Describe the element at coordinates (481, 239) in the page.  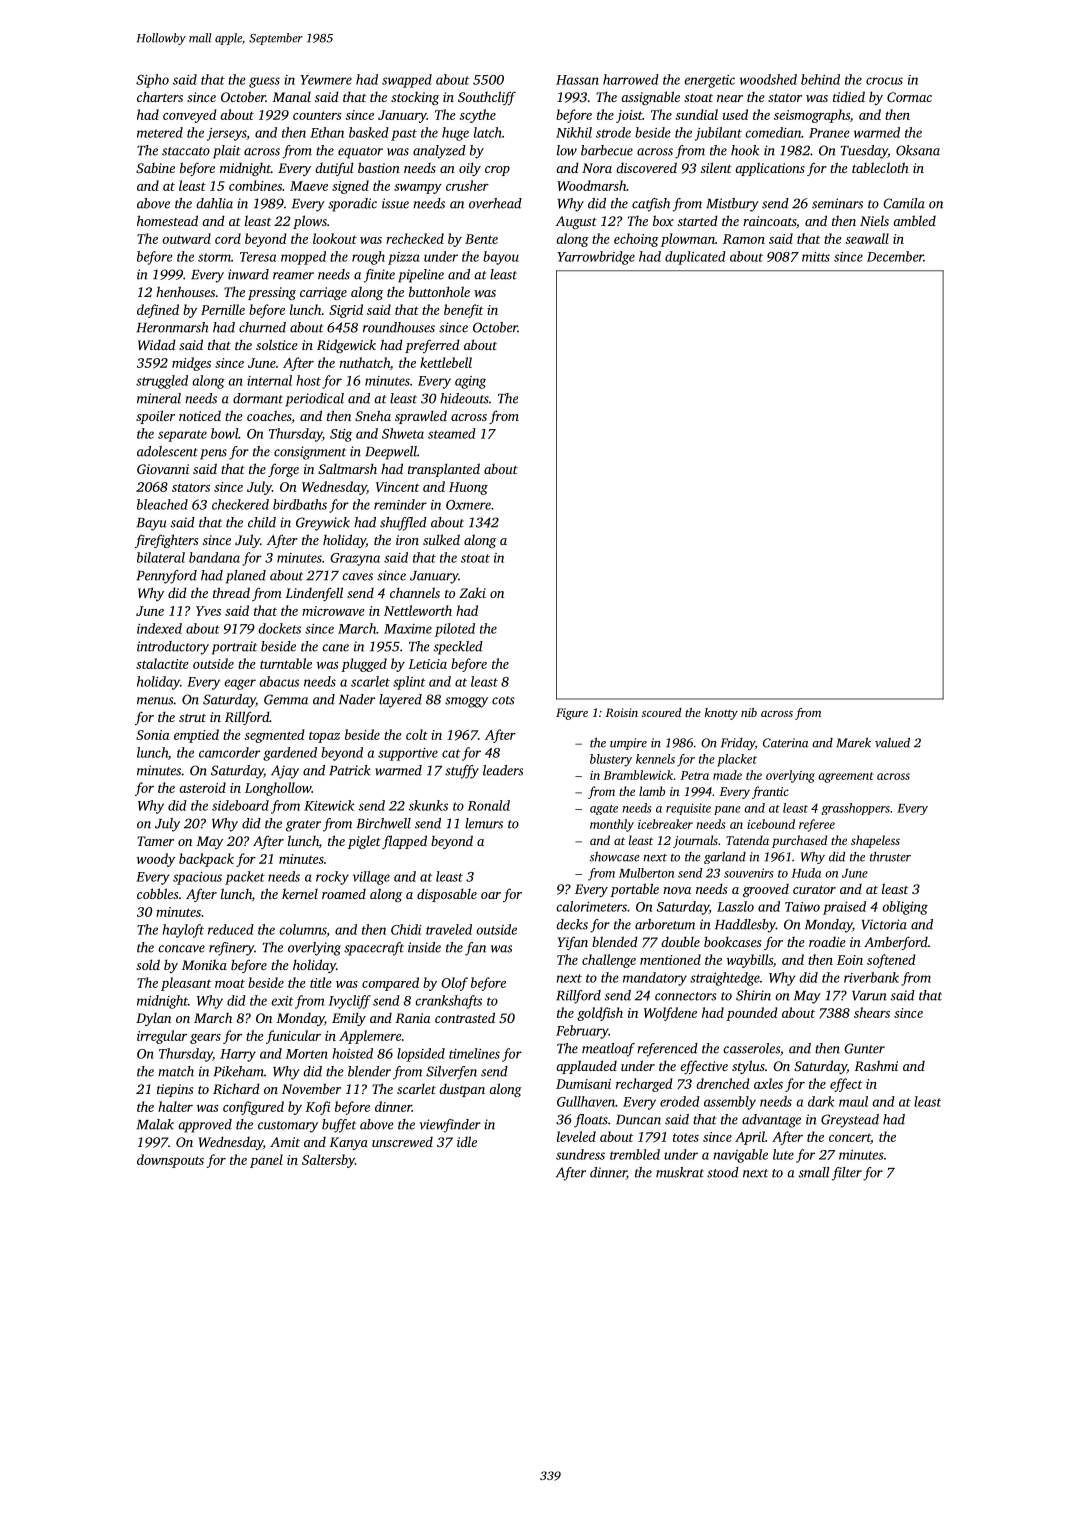
I see `Bente` at that location.
